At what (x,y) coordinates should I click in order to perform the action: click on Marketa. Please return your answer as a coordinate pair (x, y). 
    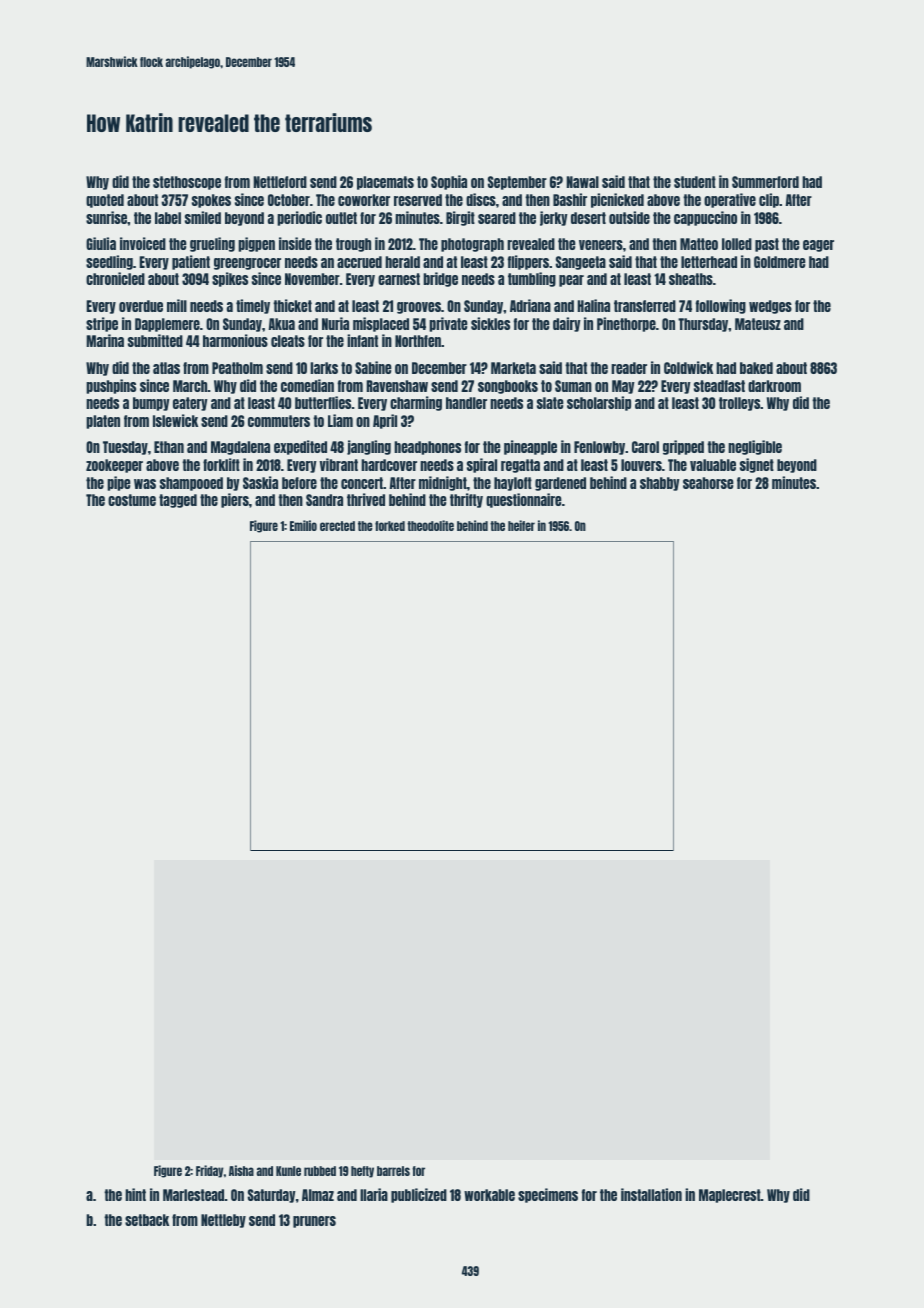
    Looking at the image, I should click on (513, 368).
